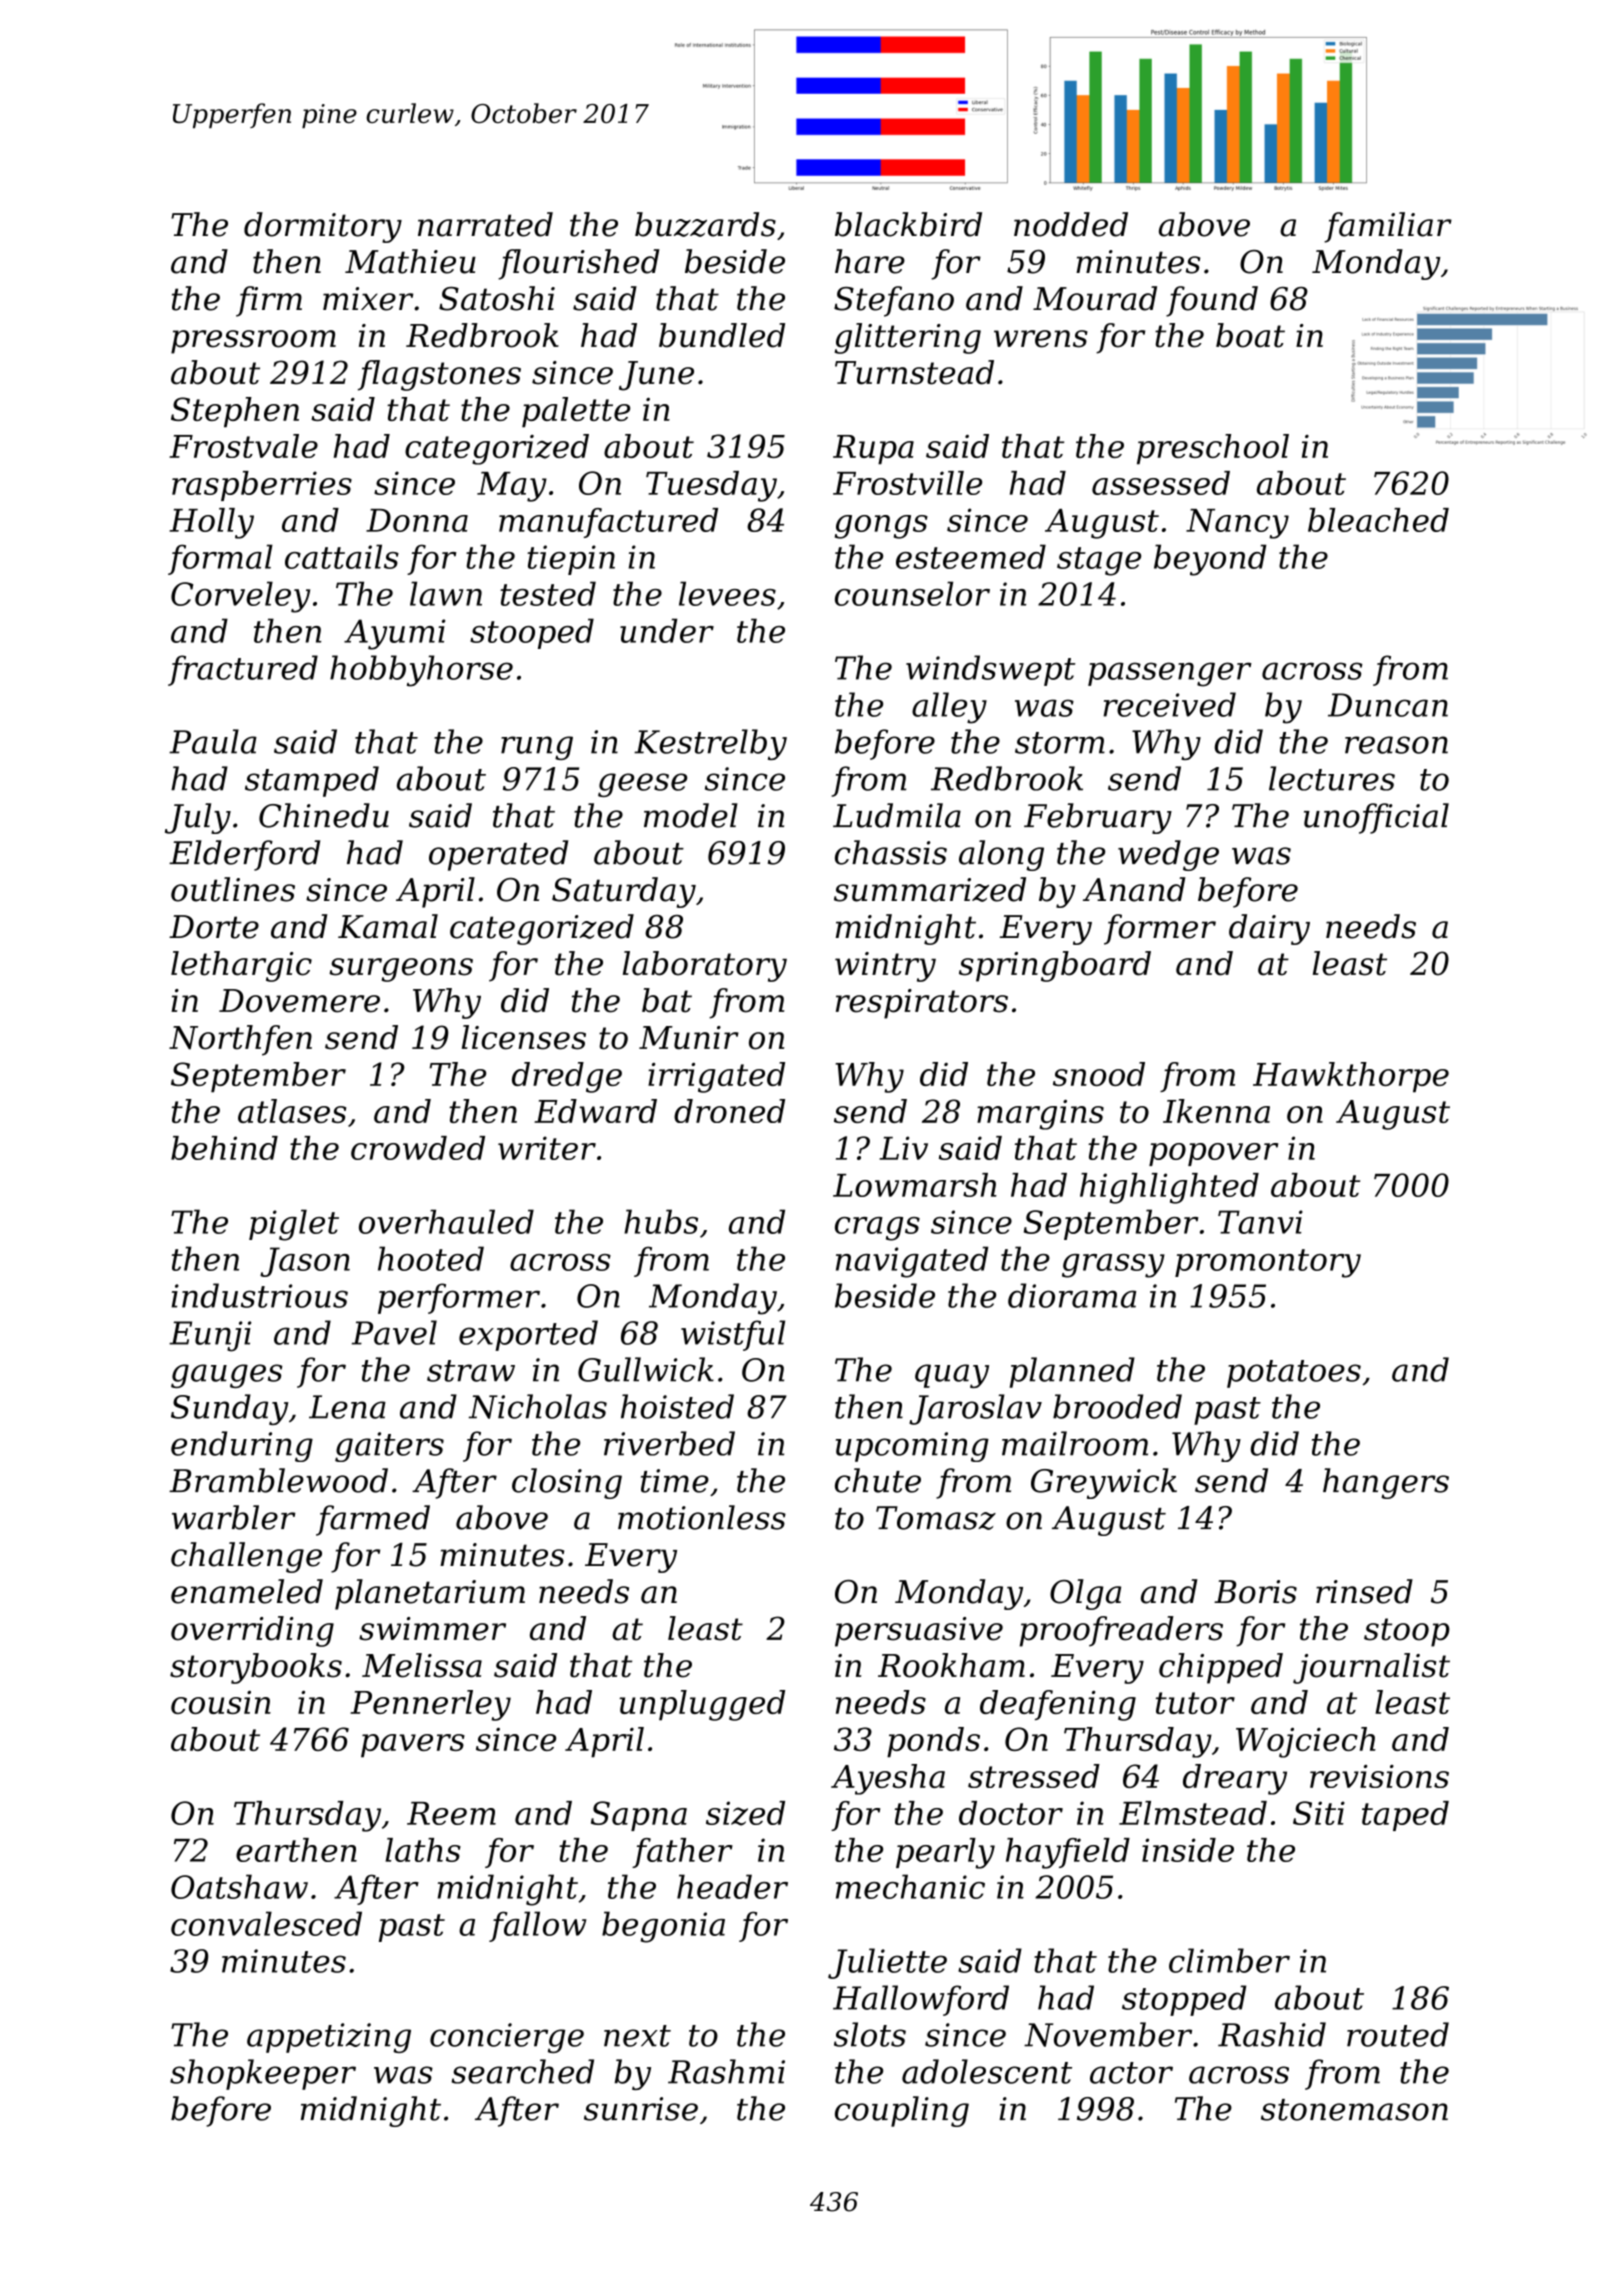 This page has height=2292, width=1620. What do you see at coordinates (641, 2109) in the page?
I see `sunrise` at bounding box center [641, 2109].
